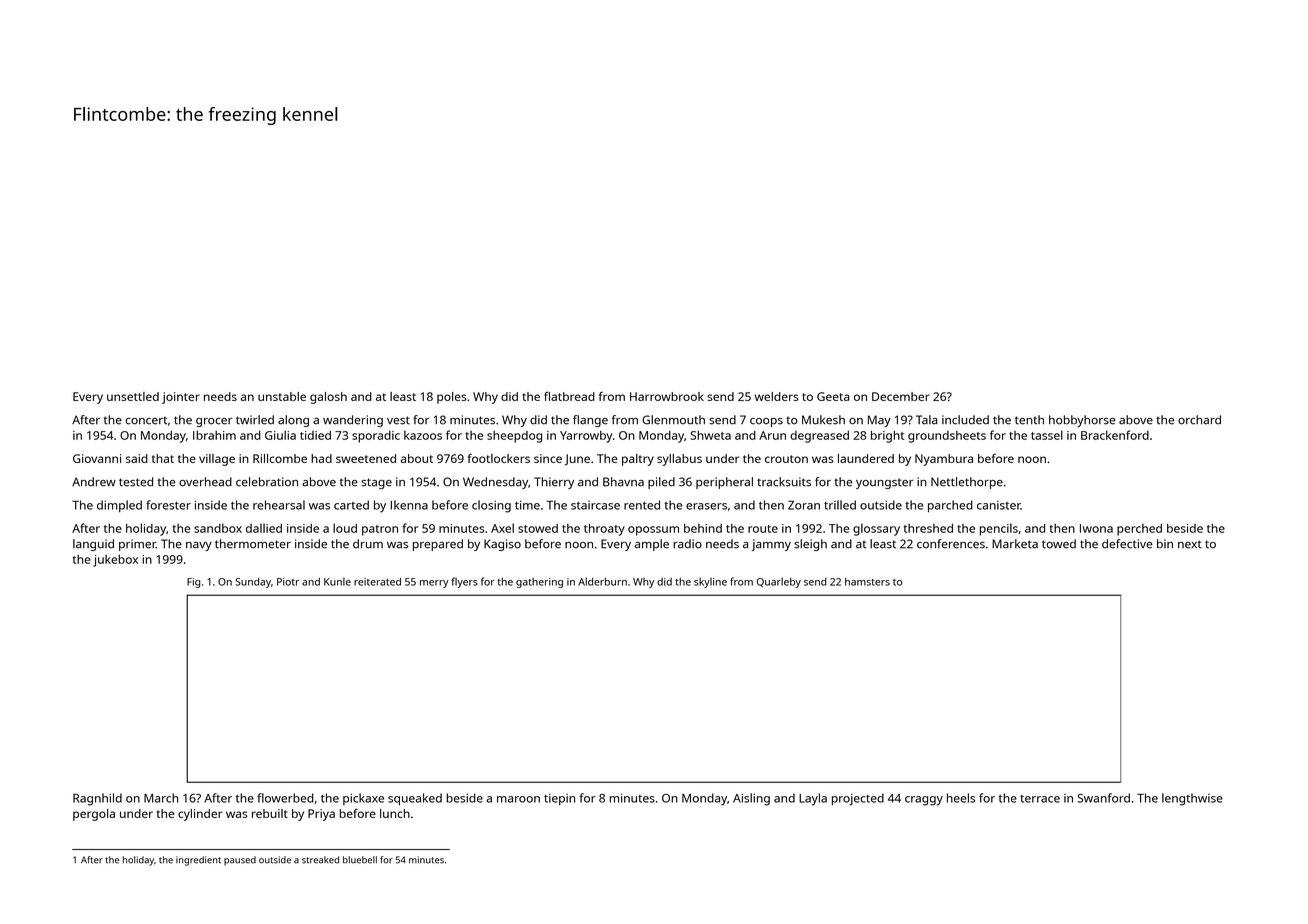 This image has width=1308, height=924. What do you see at coordinates (667, 396) in the image?
I see `Harrowbrook` at bounding box center [667, 396].
